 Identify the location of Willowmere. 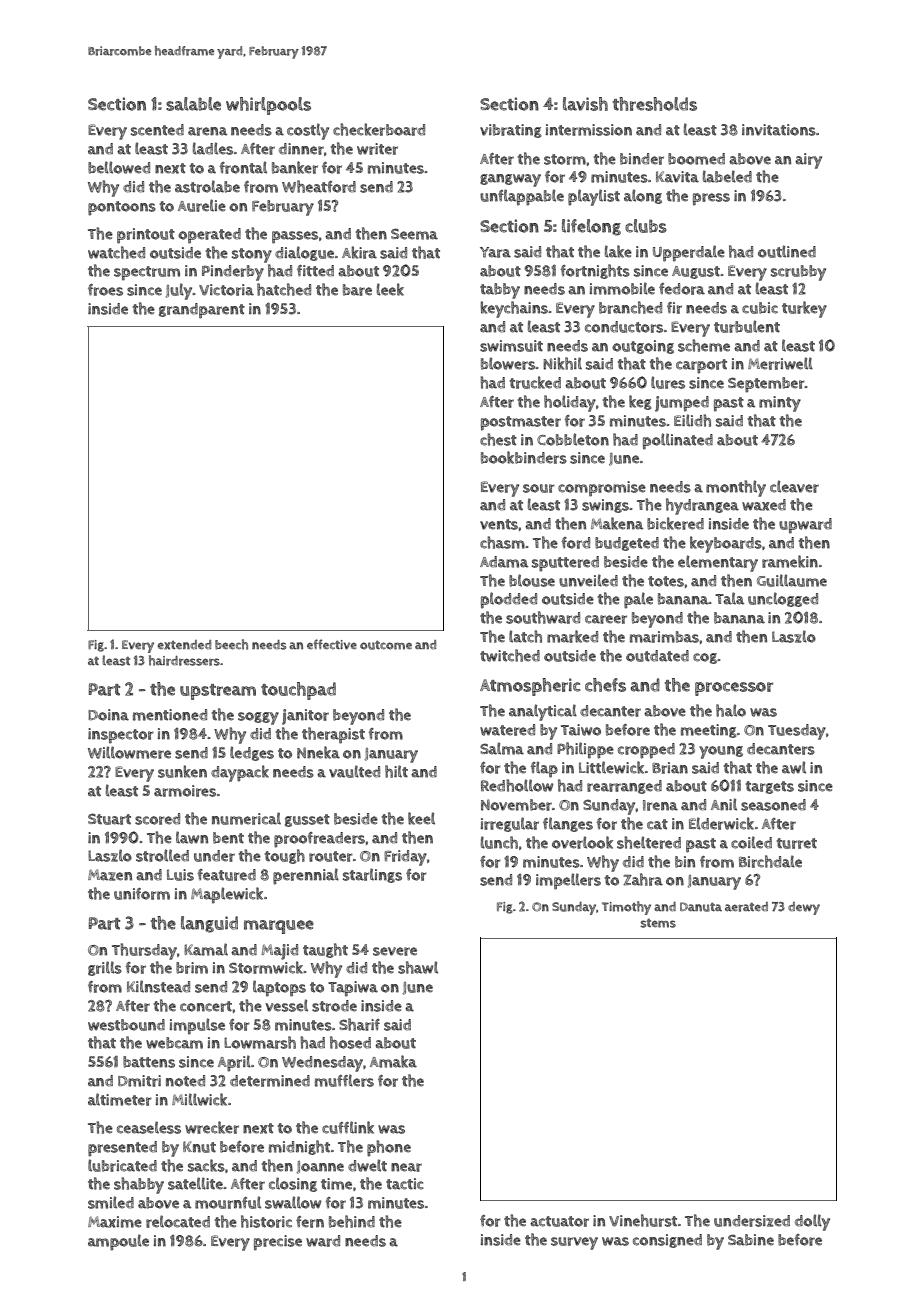
(129, 752).
